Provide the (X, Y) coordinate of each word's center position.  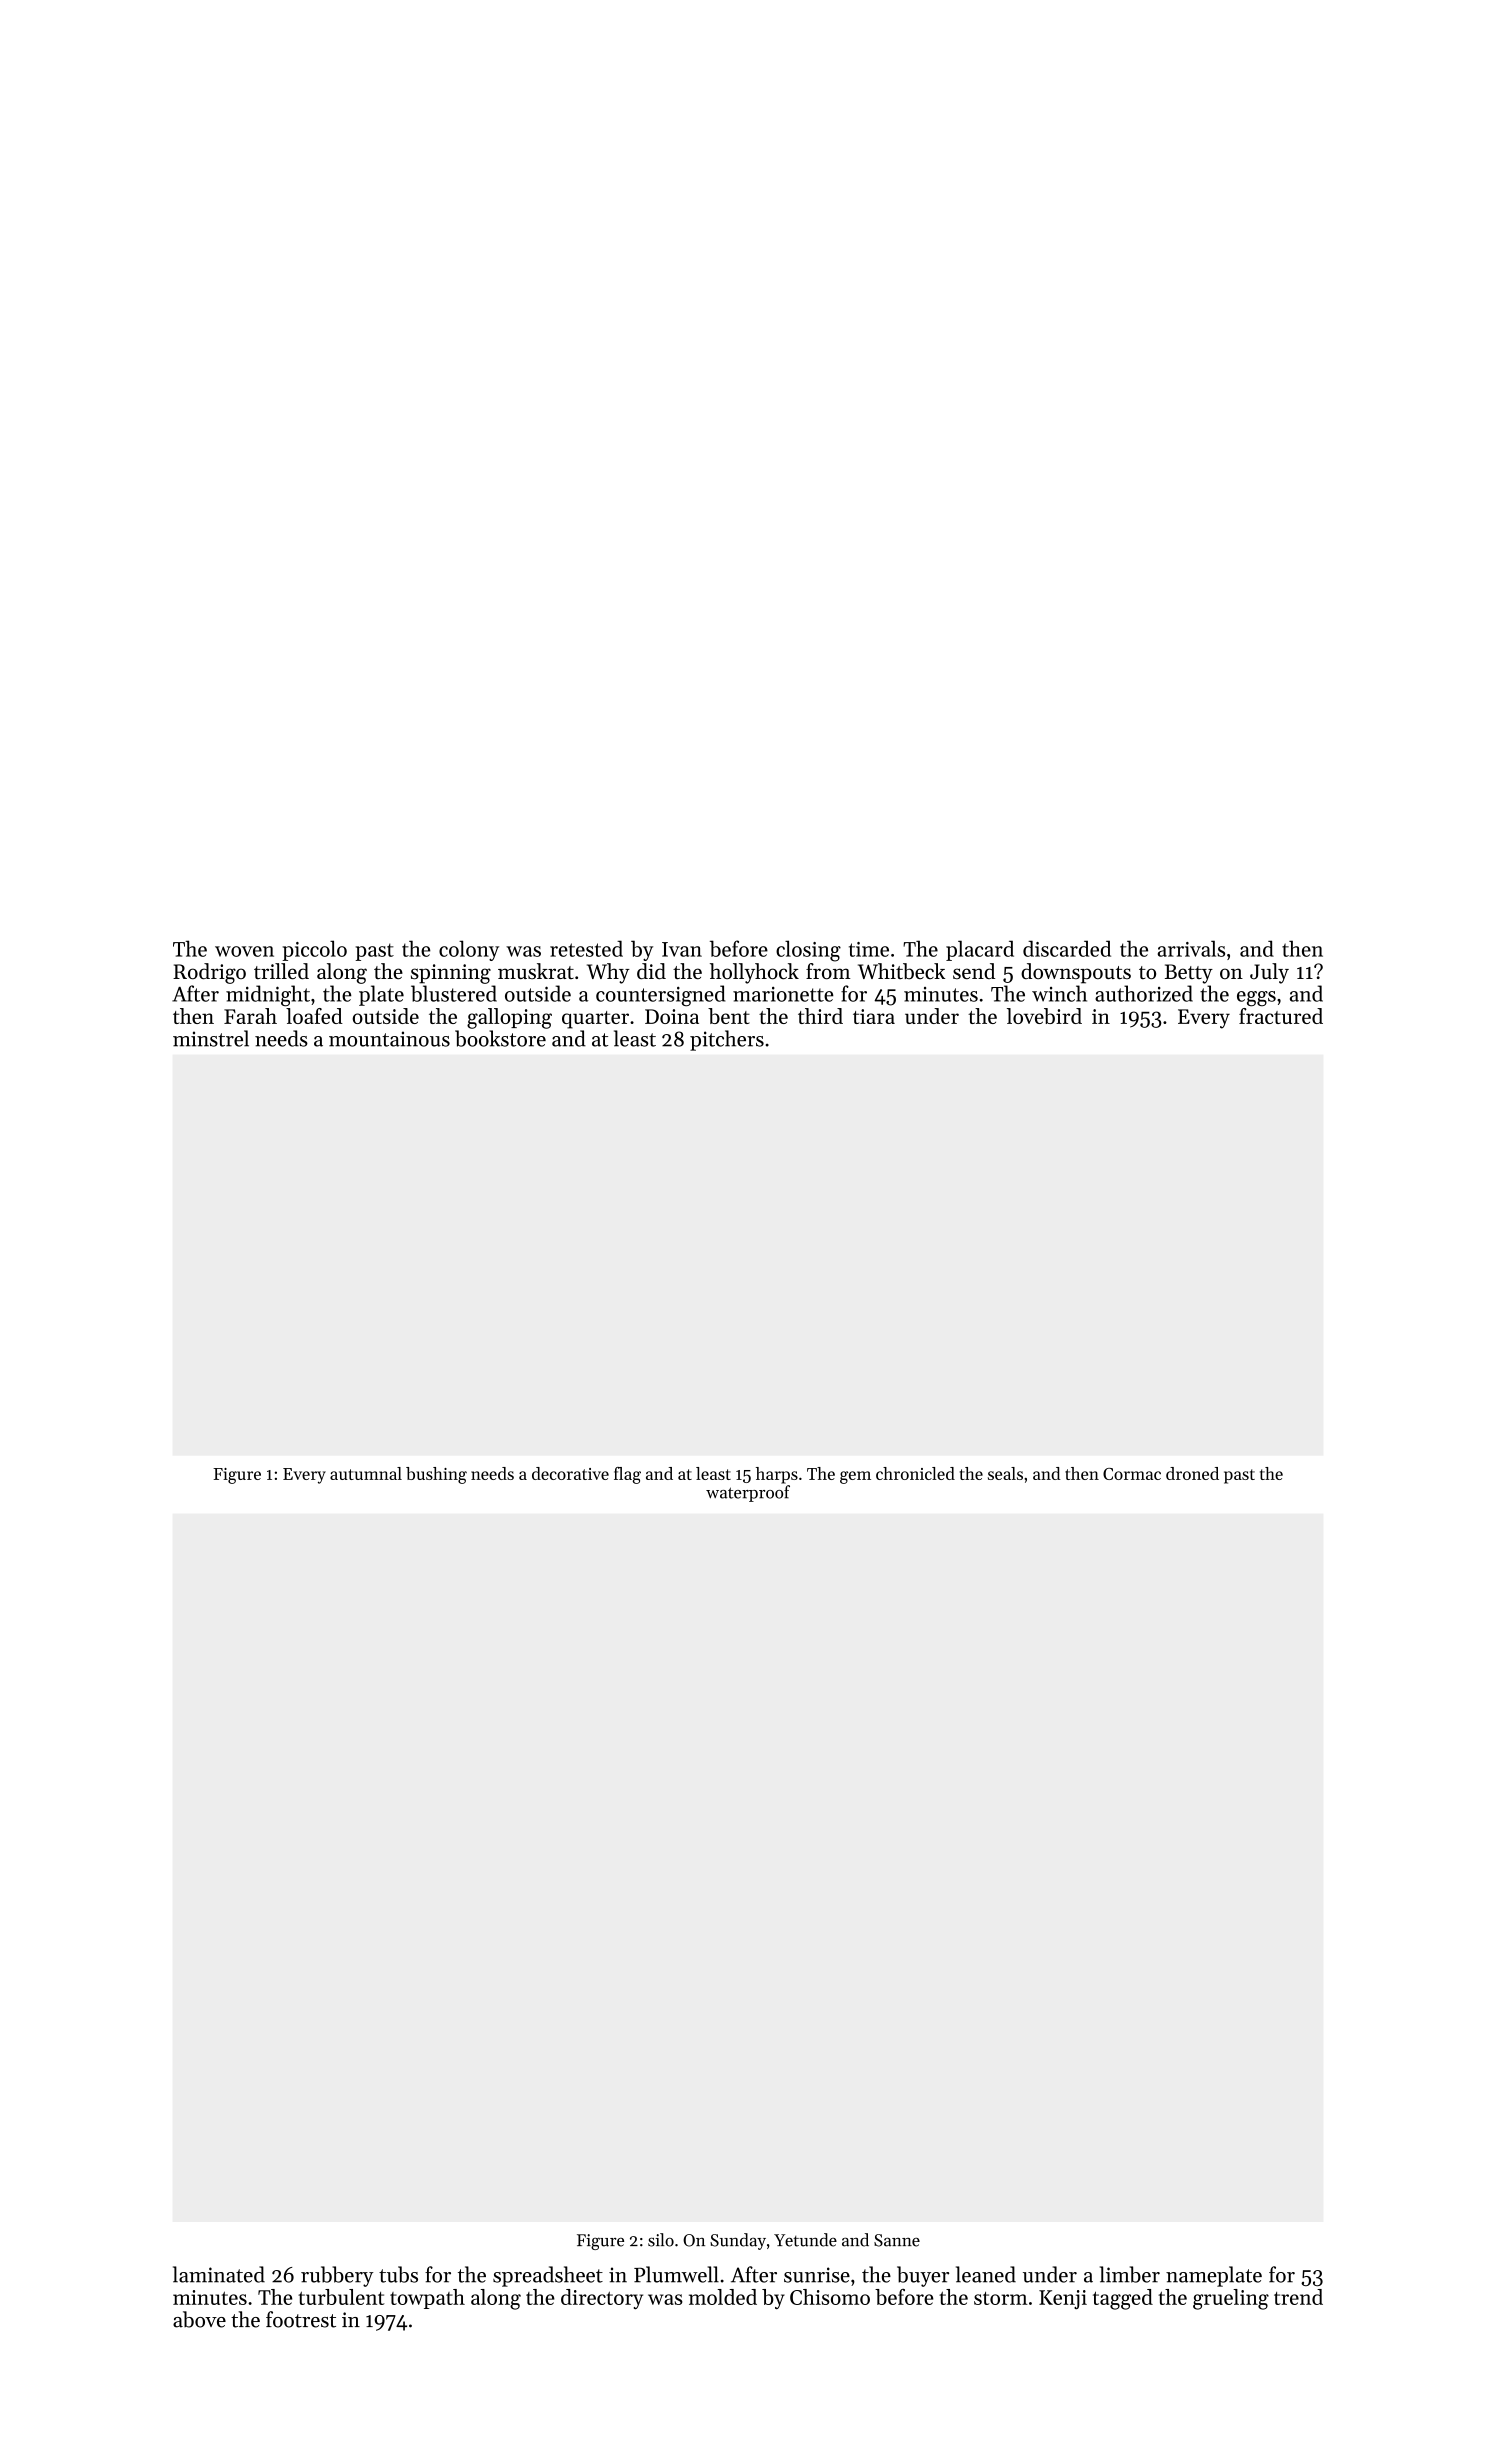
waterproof (748, 1493)
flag (627, 1475)
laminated (219, 2274)
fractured (1281, 1016)
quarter (595, 1020)
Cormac (1132, 1474)
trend (1298, 2297)
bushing (436, 1475)
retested (586, 948)
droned (1192, 1473)
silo (661, 2240)
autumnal (366, 1473)
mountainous (389, 1039)
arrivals (1191, 948)
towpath (427, 2299)
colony (469, 950)
